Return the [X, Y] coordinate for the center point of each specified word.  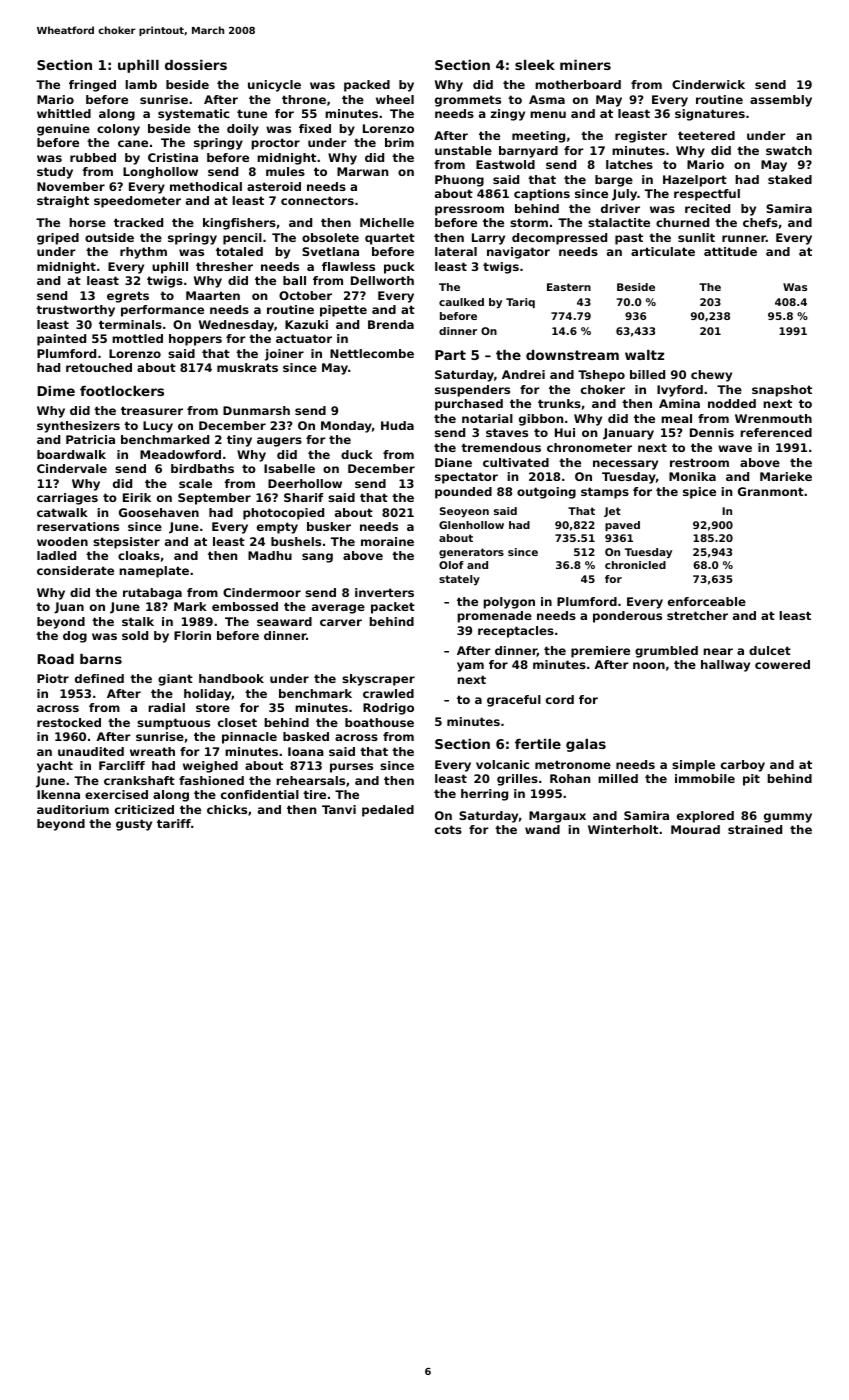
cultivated [516, 462]
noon [649, 665]
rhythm [143, 253]
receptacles [516, 632]
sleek [535, 65]
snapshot [782, 391]
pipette [343, 311]
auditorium [73, 809]
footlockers [122, 391]
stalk [138, 621]
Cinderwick [708, 84]
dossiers [196, 65]
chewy [711, 376]
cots [448, 829]
